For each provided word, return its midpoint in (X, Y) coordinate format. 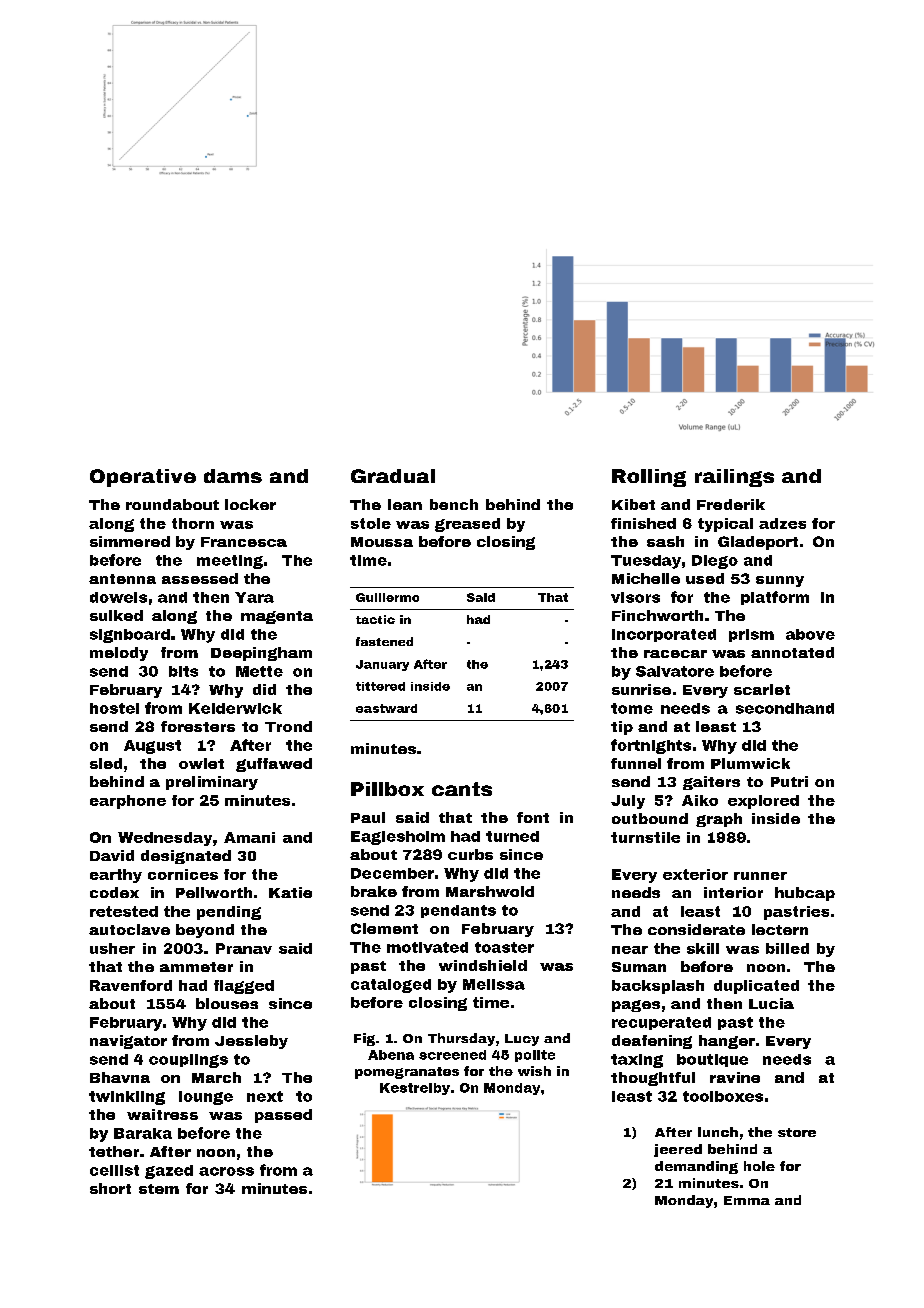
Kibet (633, 504)
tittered (380, 686)
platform (775, 598)
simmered (130, 541)
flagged (244, 987)
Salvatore (675, 671)
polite (535, 1056)
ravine (735, 1077)
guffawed (274, 765)
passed (283, 1116)
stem (159, 1189)
